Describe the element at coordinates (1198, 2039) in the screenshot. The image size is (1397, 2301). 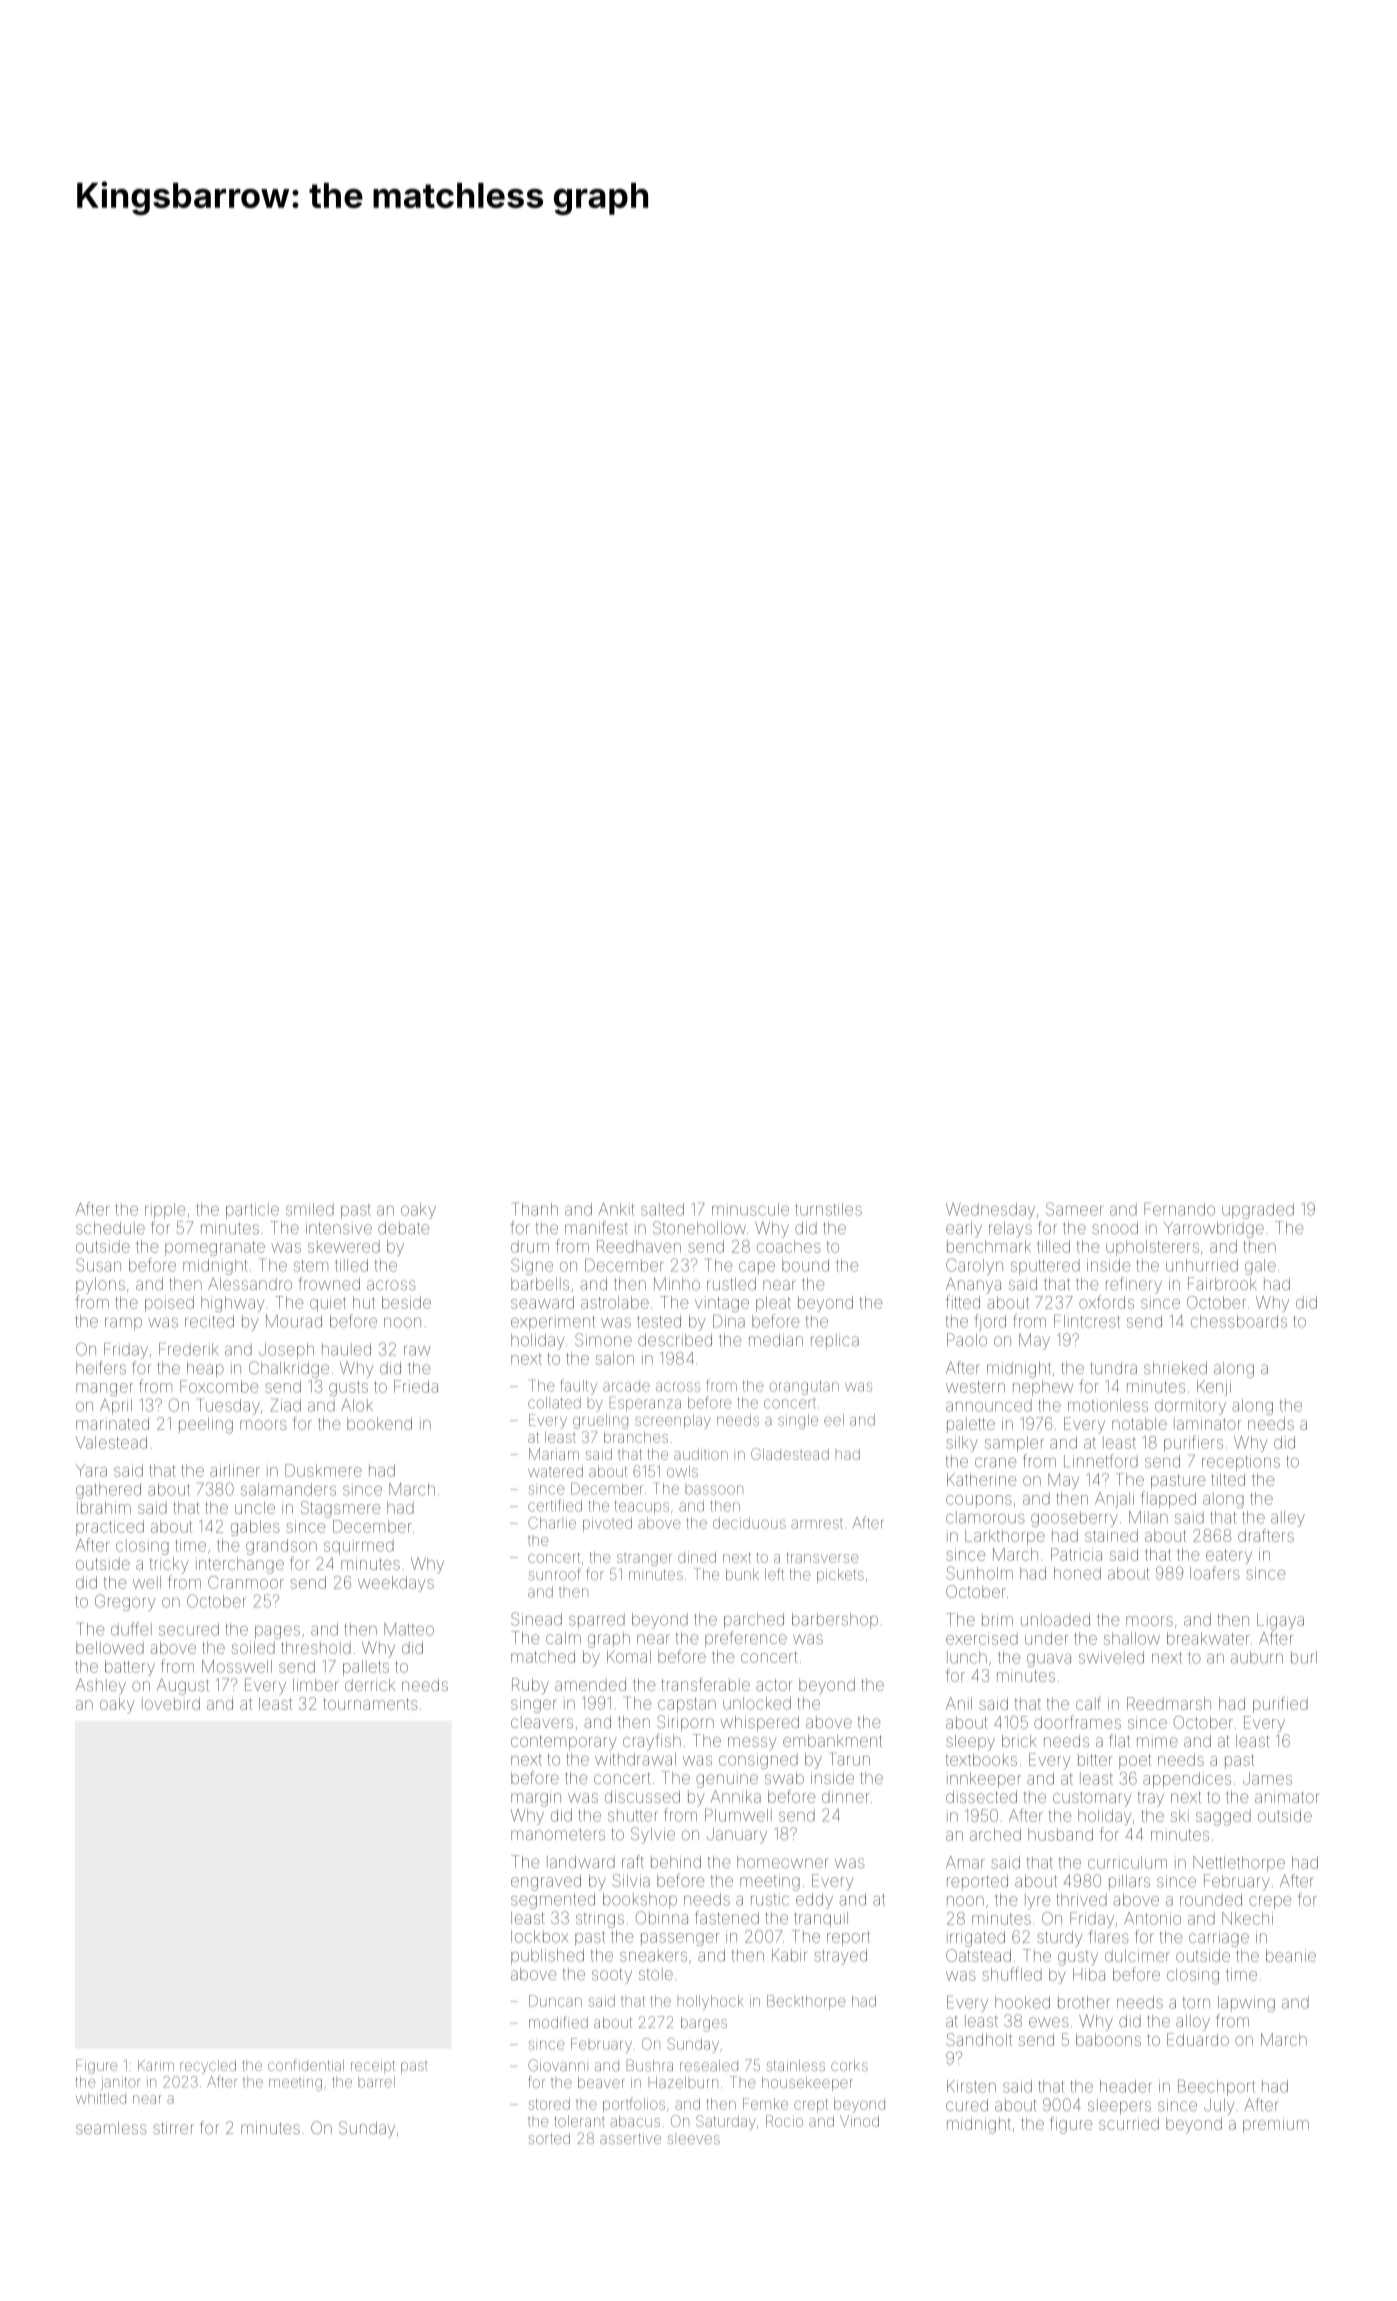
I see `Eduardo` at that location.
